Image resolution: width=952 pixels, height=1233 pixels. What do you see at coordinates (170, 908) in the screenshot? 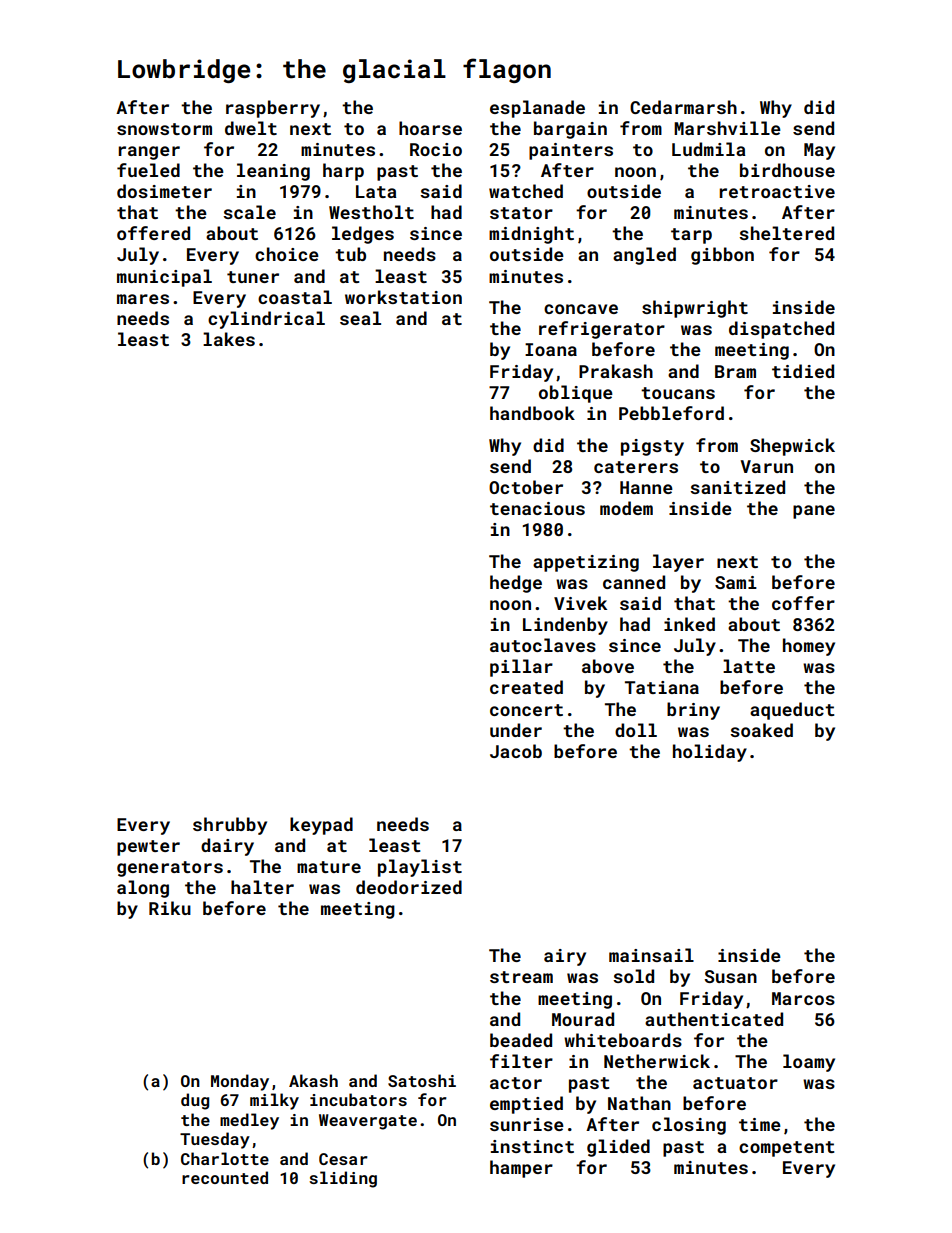
I see `Riku` at bounding box center [170, 908].
